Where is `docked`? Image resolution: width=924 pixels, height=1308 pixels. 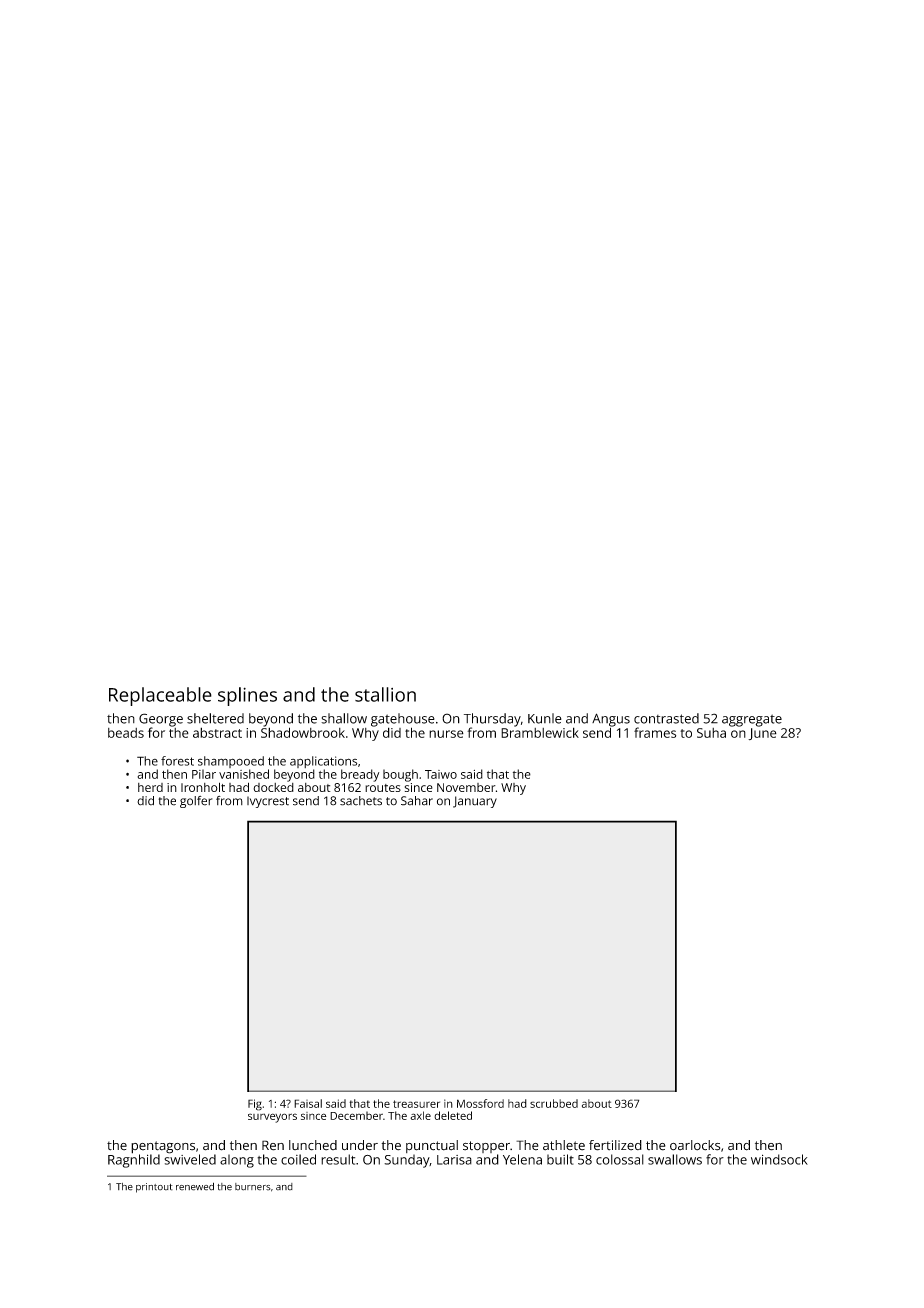
docked is located at coordinates (273, 787).
